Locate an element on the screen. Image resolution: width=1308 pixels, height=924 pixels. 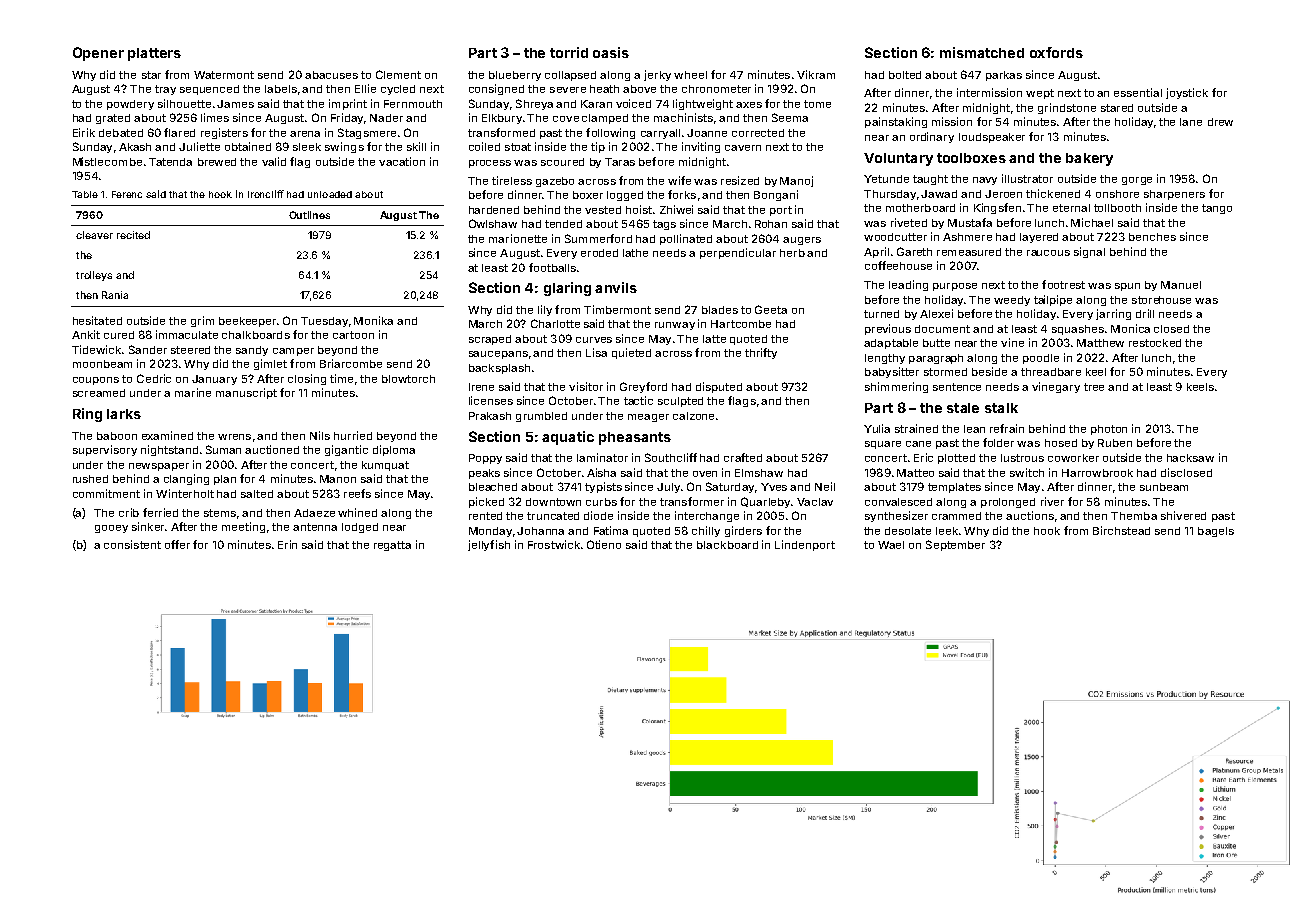
lodged is located at coordinates (360, 528).
